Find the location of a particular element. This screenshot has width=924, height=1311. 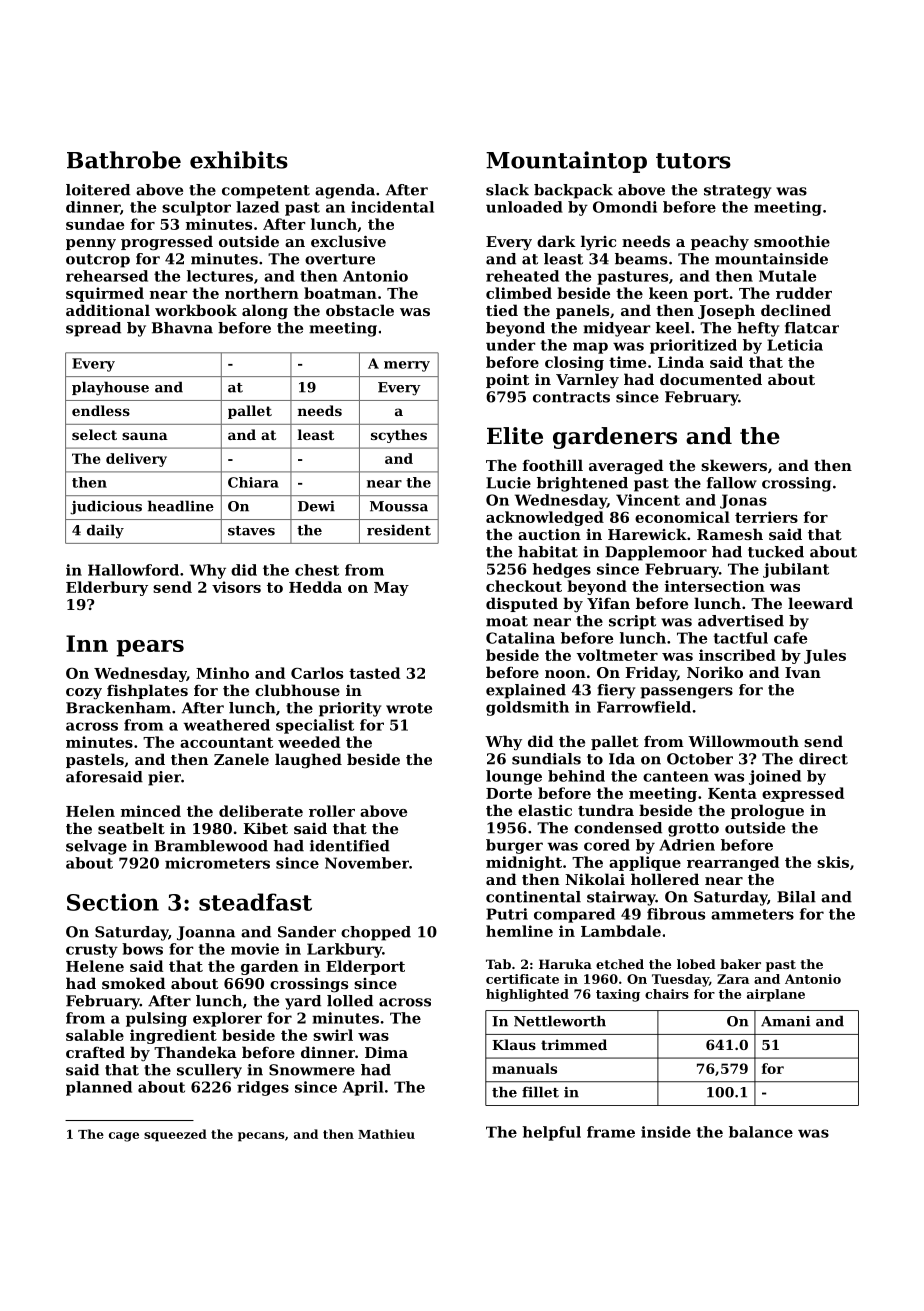

advertised is located at coordinates (741, 621).
